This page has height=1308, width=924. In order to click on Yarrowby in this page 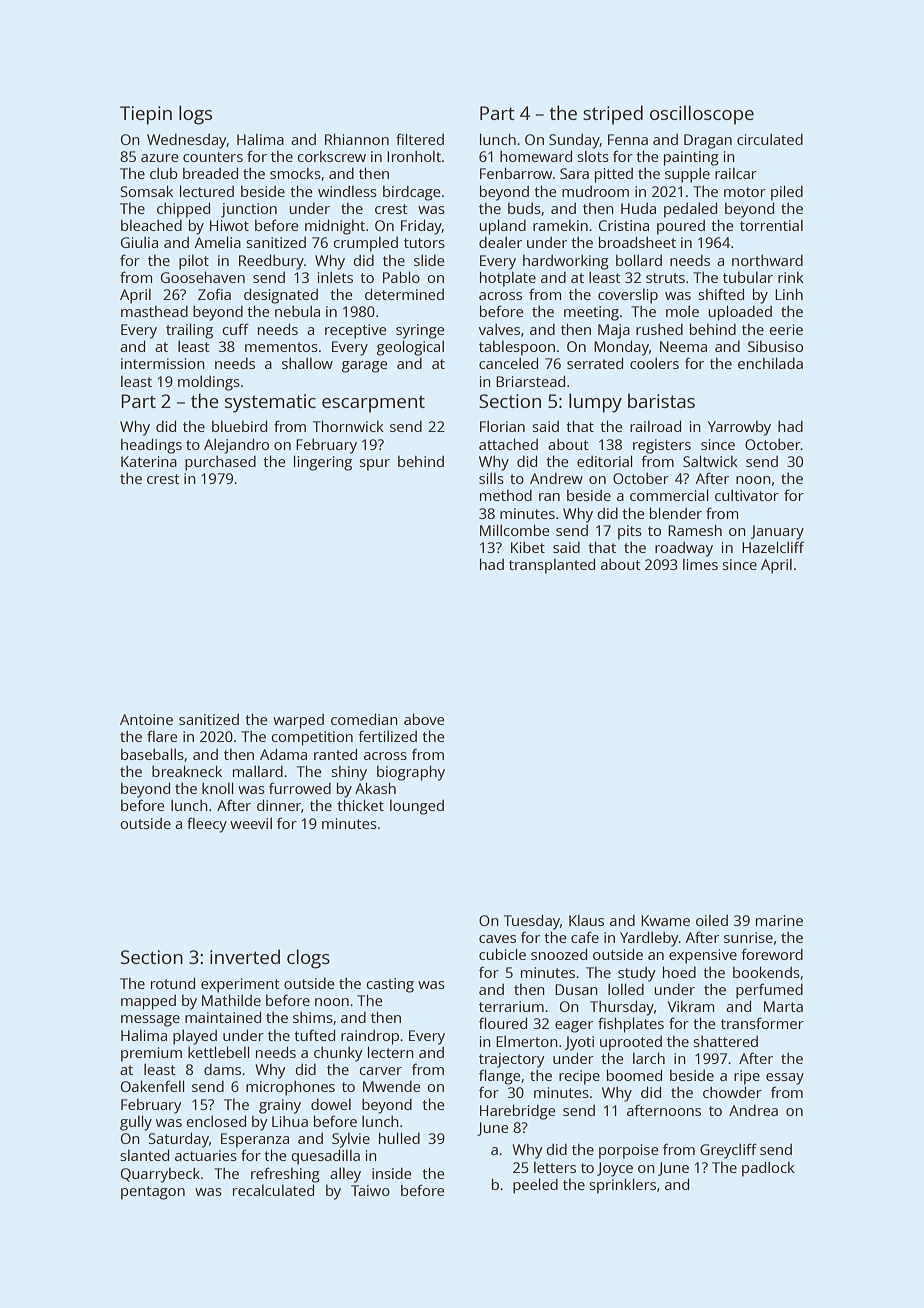, I will do `click(739, 428)`.
